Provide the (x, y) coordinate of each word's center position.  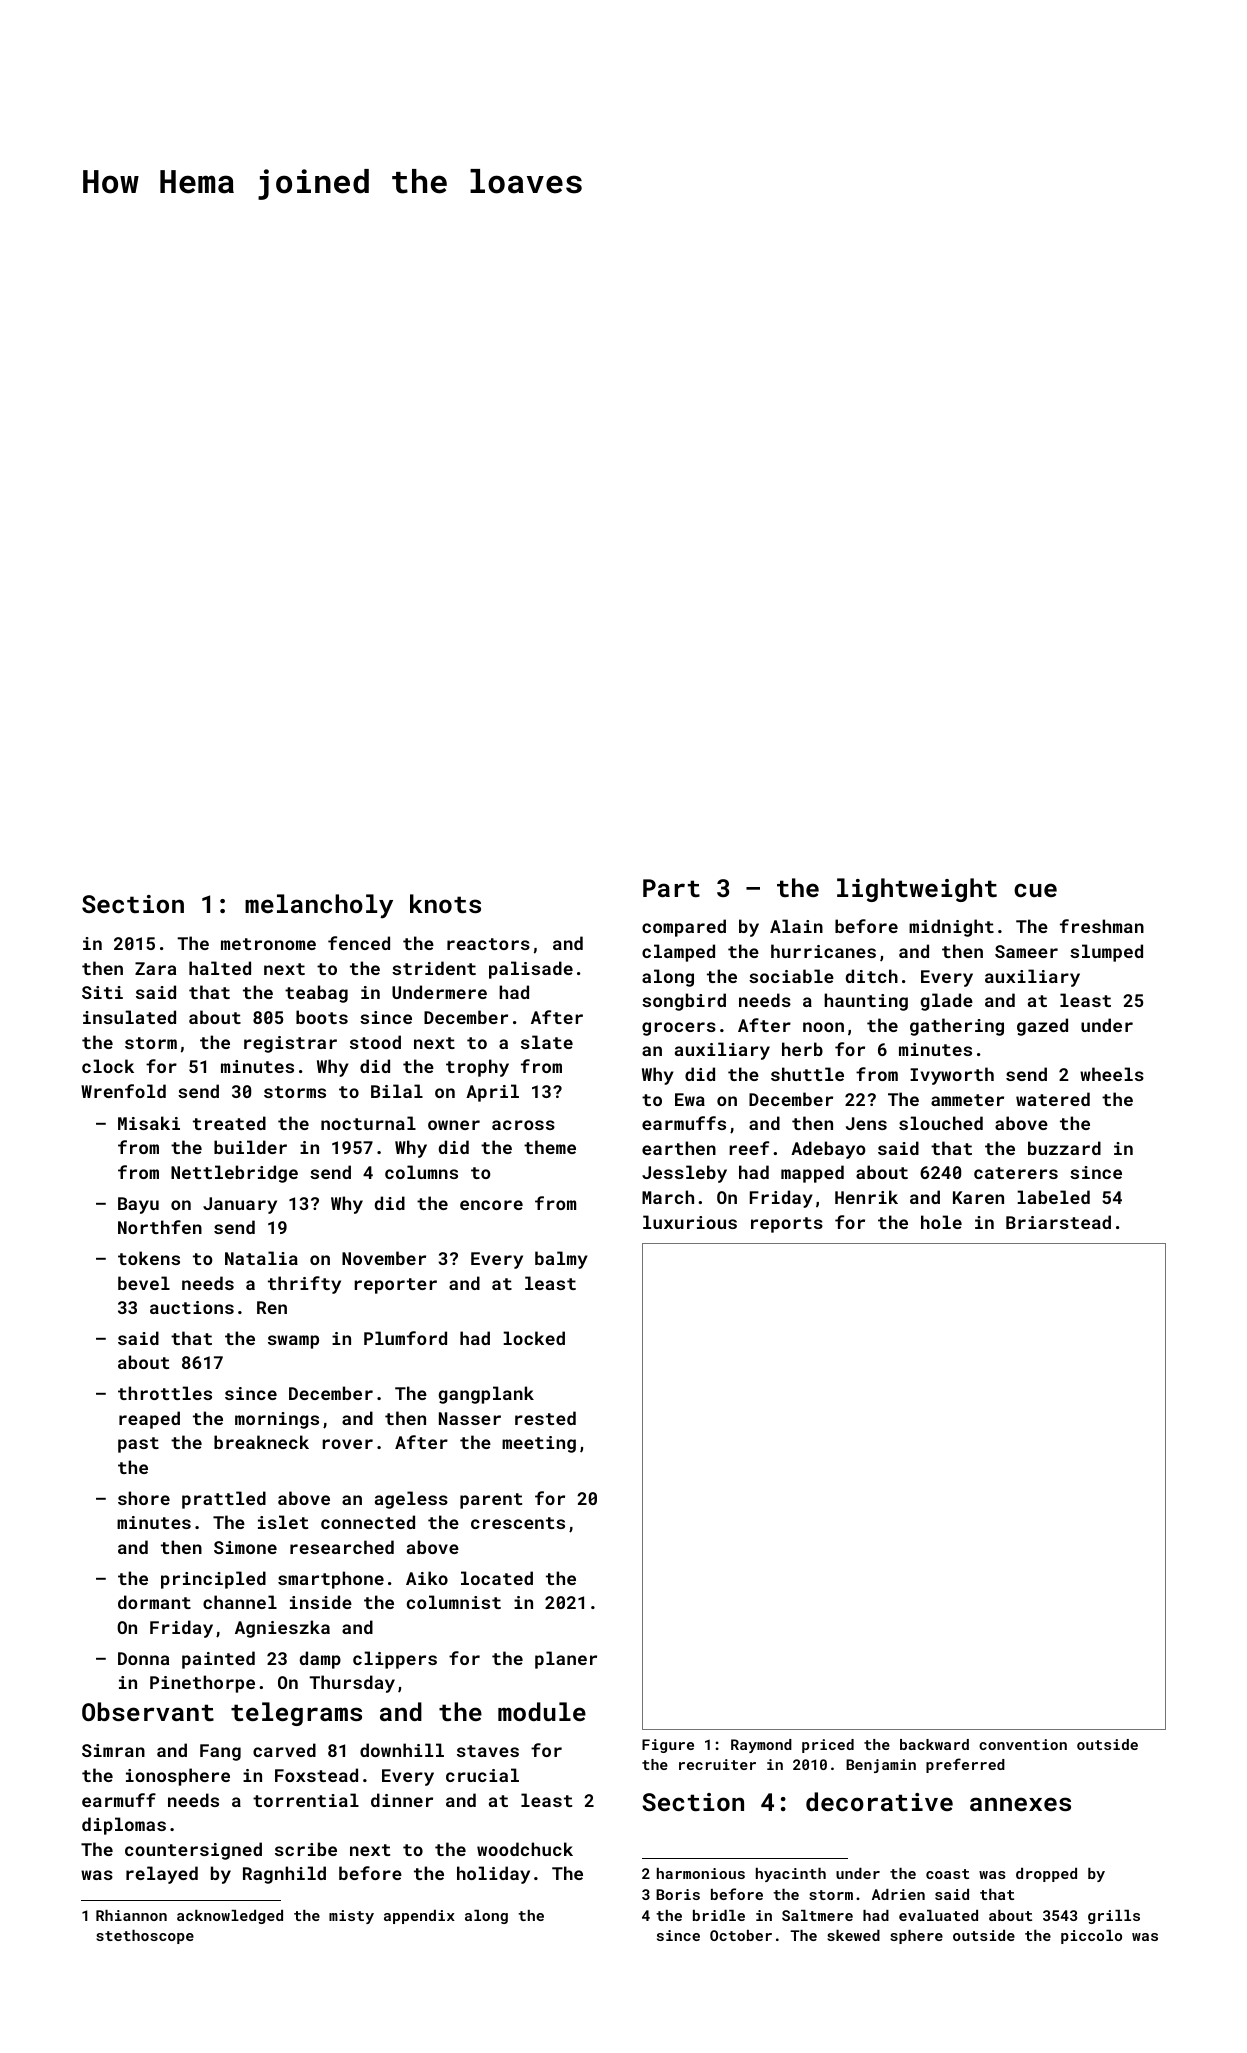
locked (534, 1338)
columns (421, 1172)
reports (787, 1225)
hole (941, 1222)
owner (454, 1125)
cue (1035, 890)
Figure (668, 1746)
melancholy (319, 906)
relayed (162, 1875)
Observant (148, 1711)
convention (1023, 1744)
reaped (149, 1420)
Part (671, 888)
